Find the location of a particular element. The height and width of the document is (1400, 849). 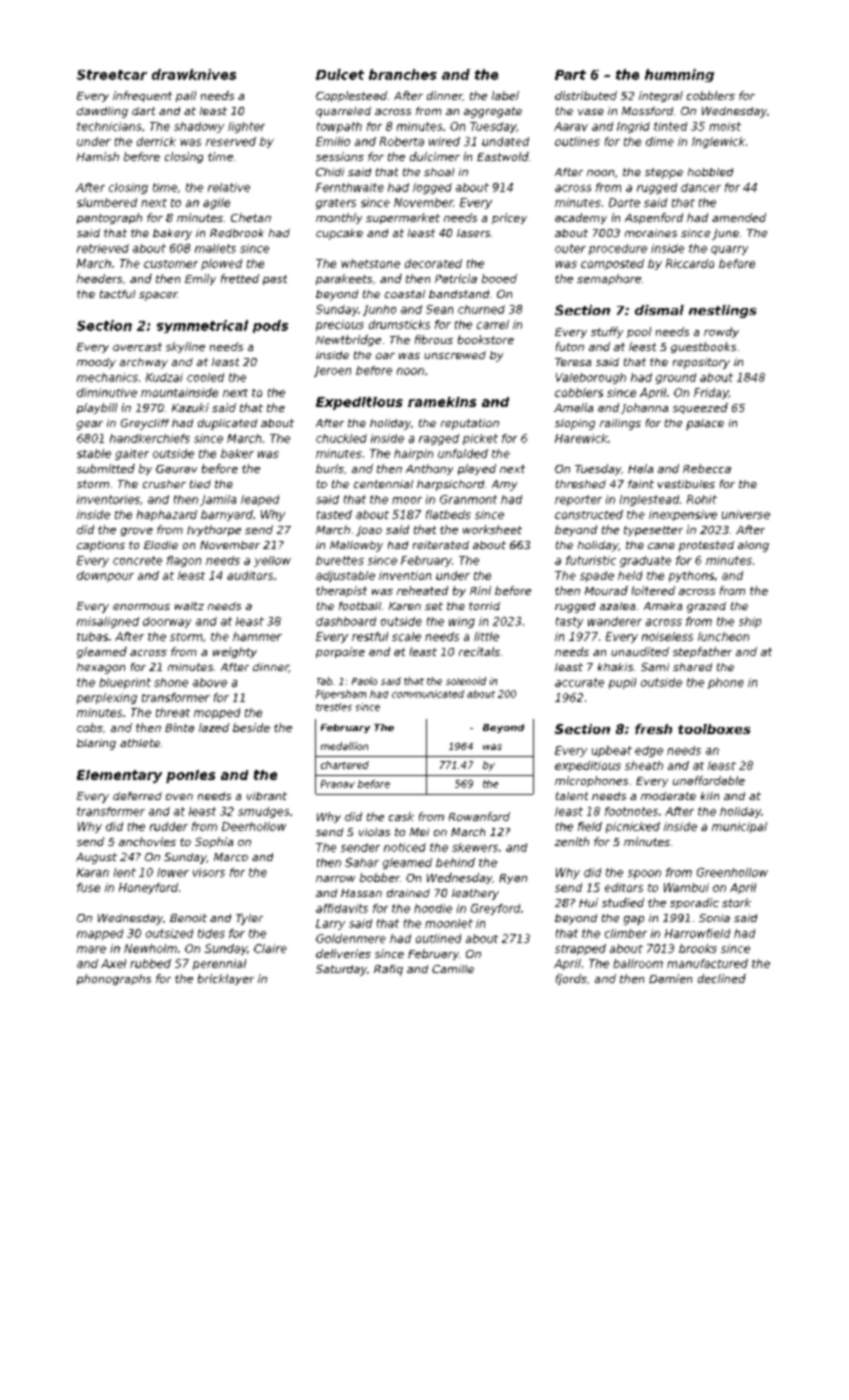

tactful is located at coordinates (117, 294).
